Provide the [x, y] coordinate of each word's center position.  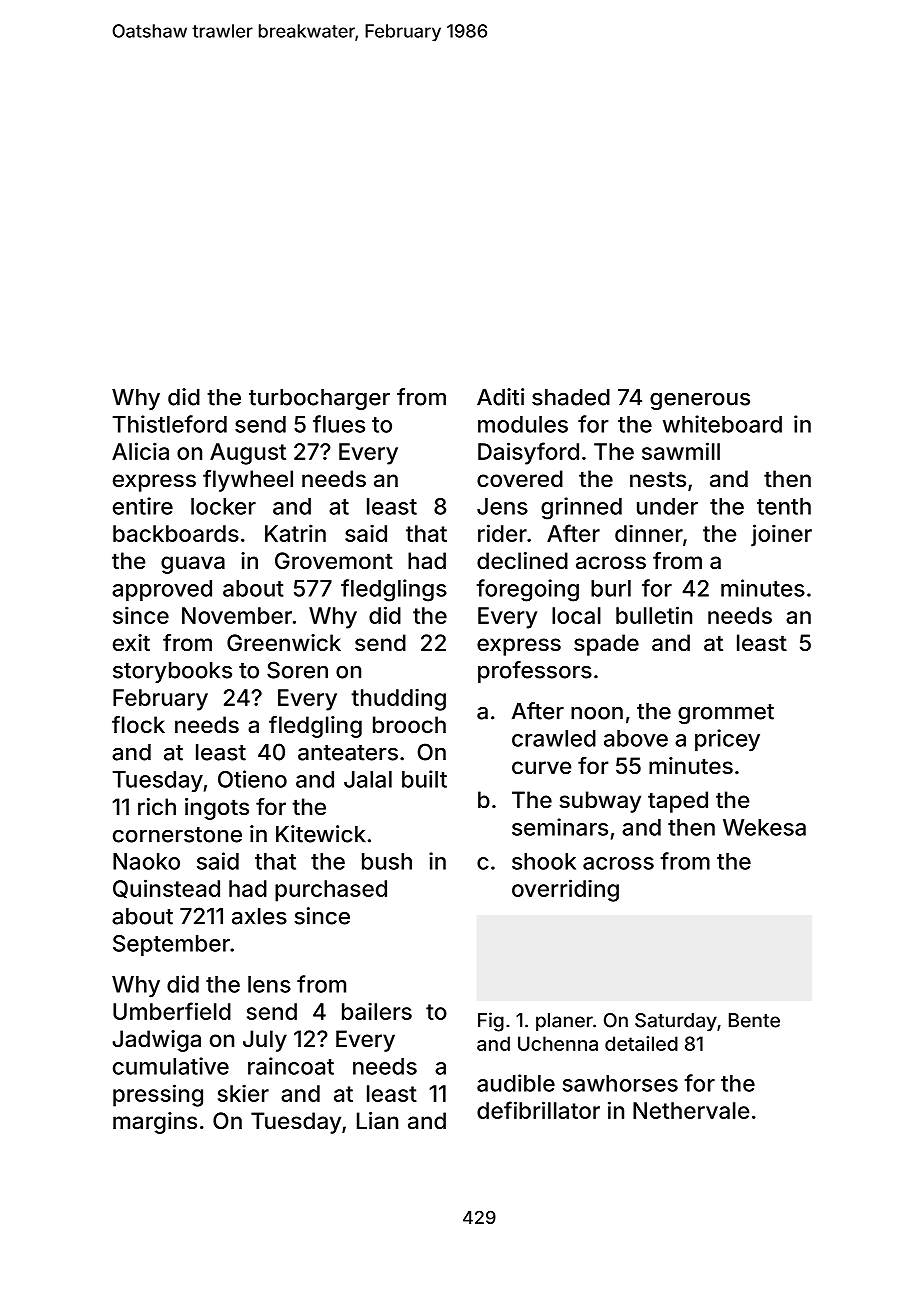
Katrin [295, 533]
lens [269, 984]
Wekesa [764, 827]
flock [138, 724]
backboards [176, 533]
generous [700, 401]
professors [535, 672]
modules [523, 424]
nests [658, 479]
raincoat [291, 1066]
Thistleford [169, 424]
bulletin [654, 615]
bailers [377, 1011]
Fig [491, 1022]
